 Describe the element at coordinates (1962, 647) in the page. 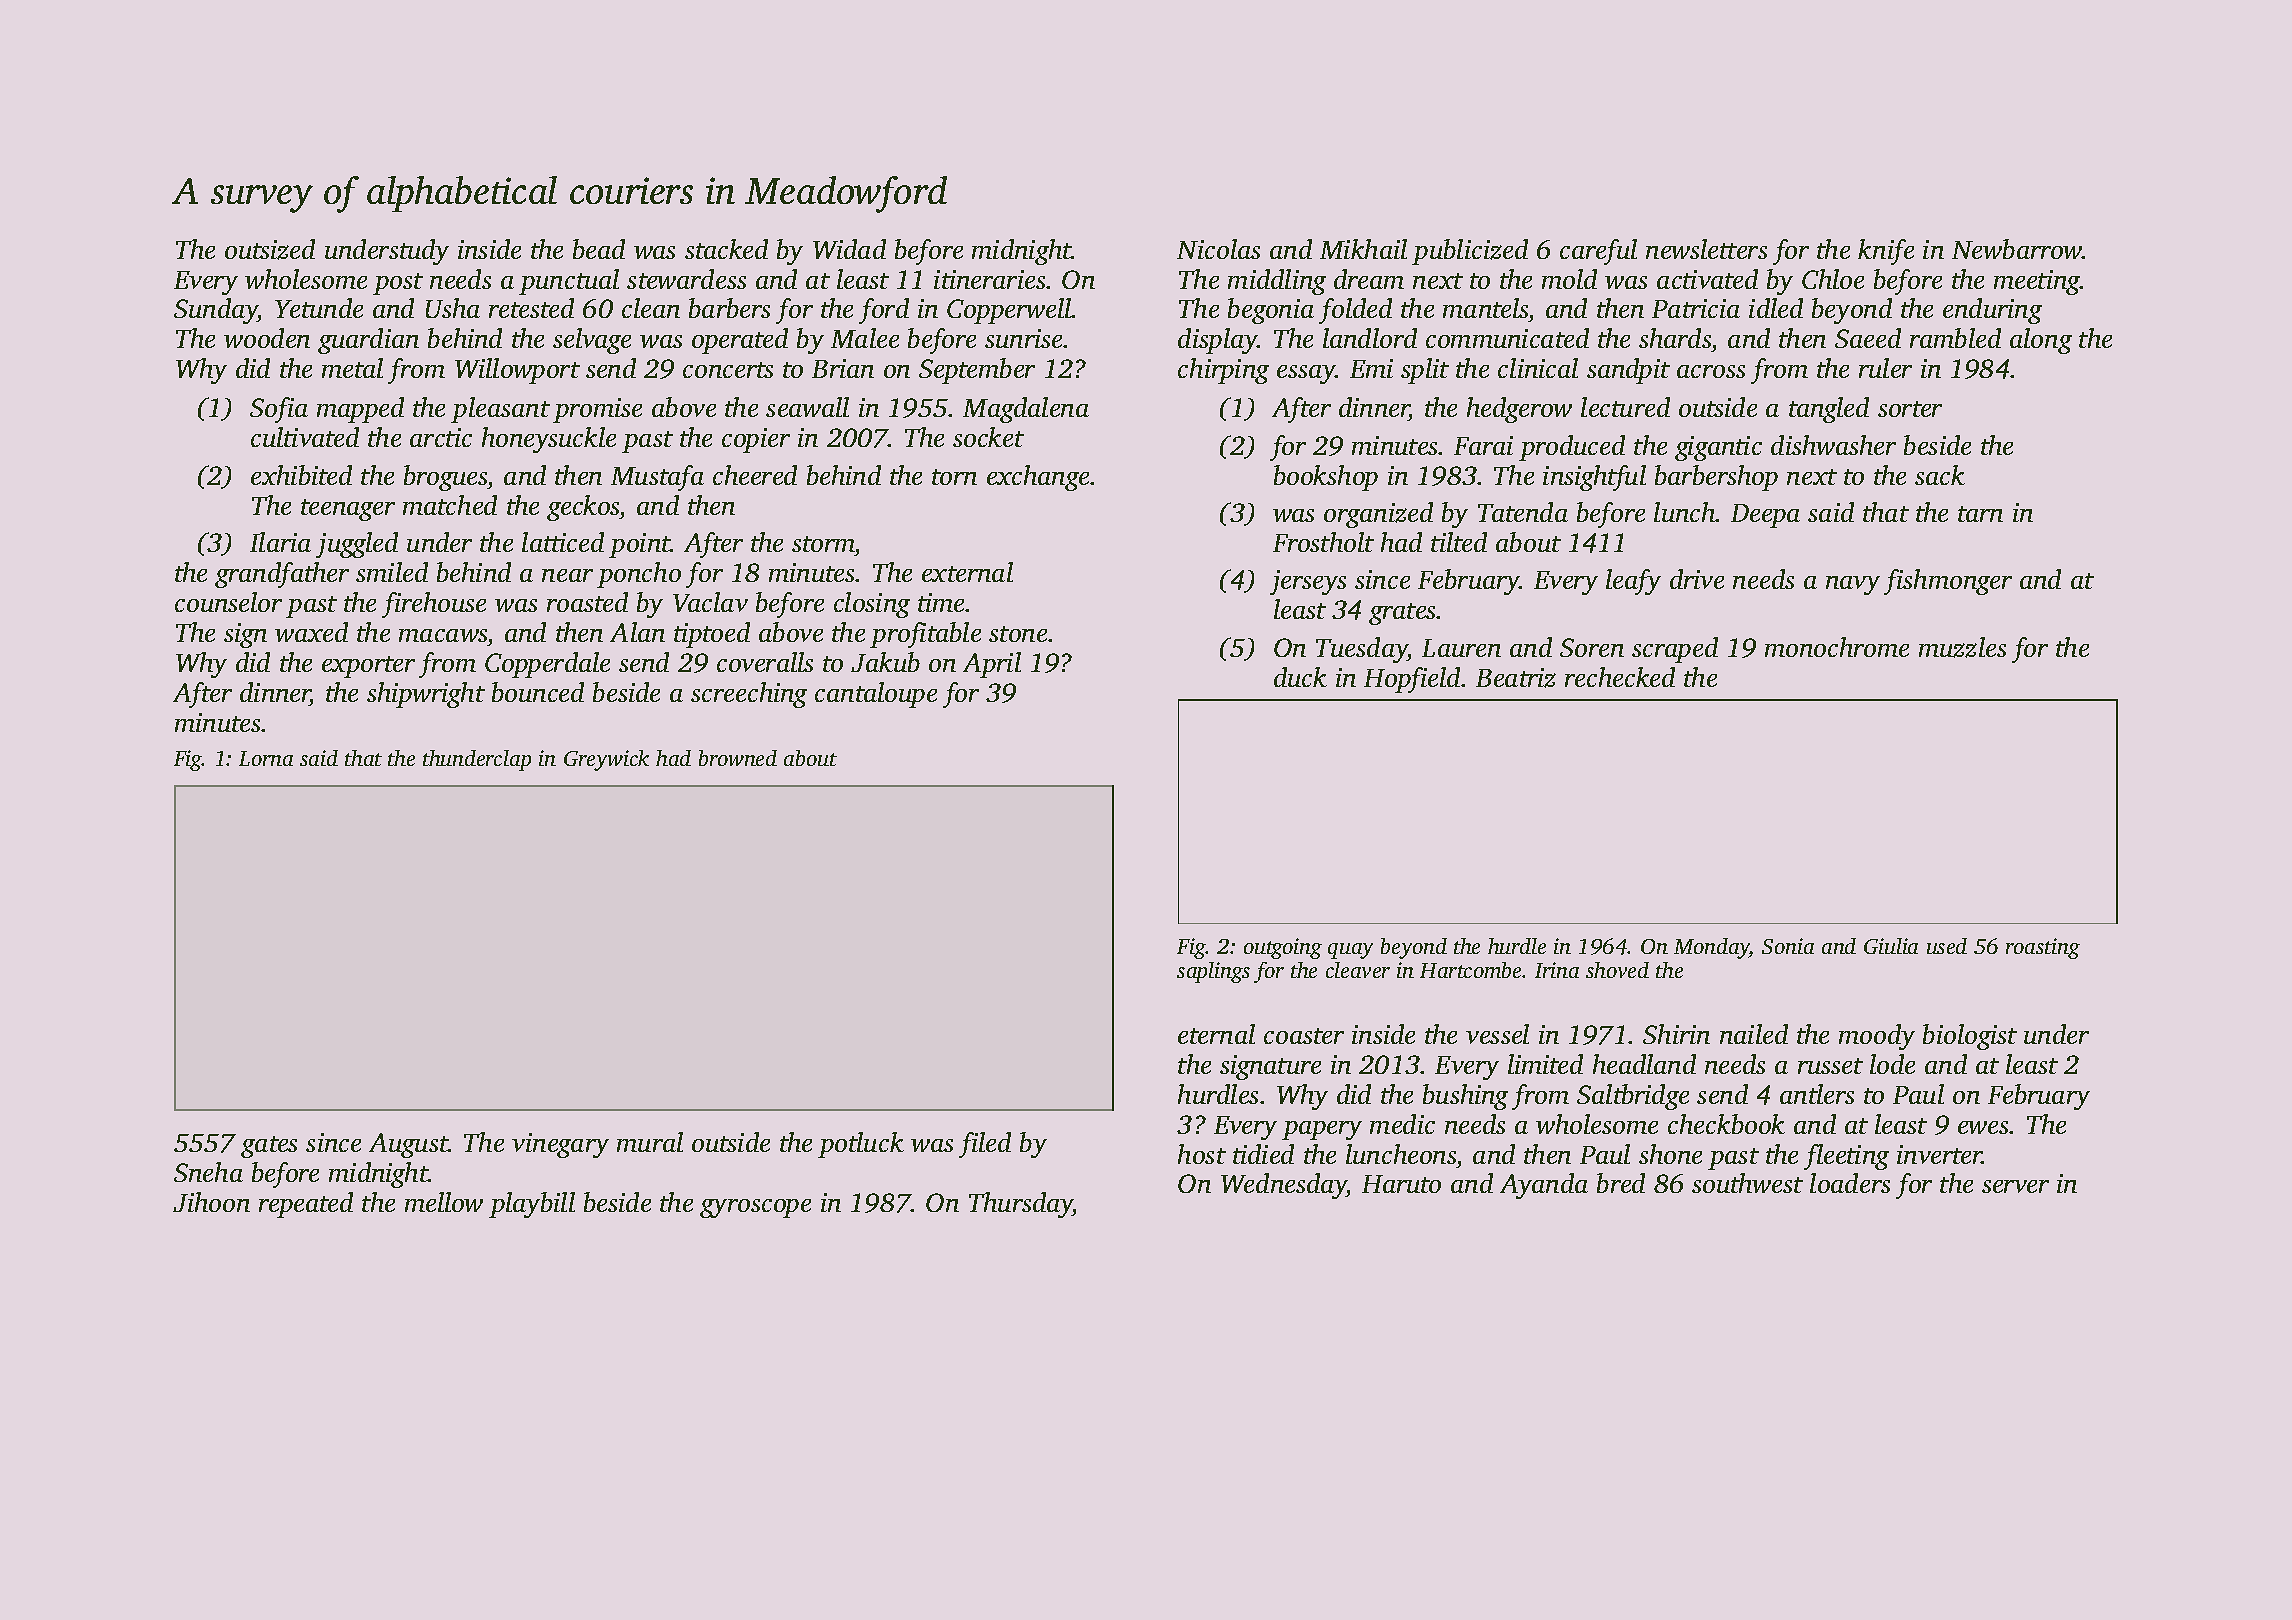

I see `muzzles` at that location.
